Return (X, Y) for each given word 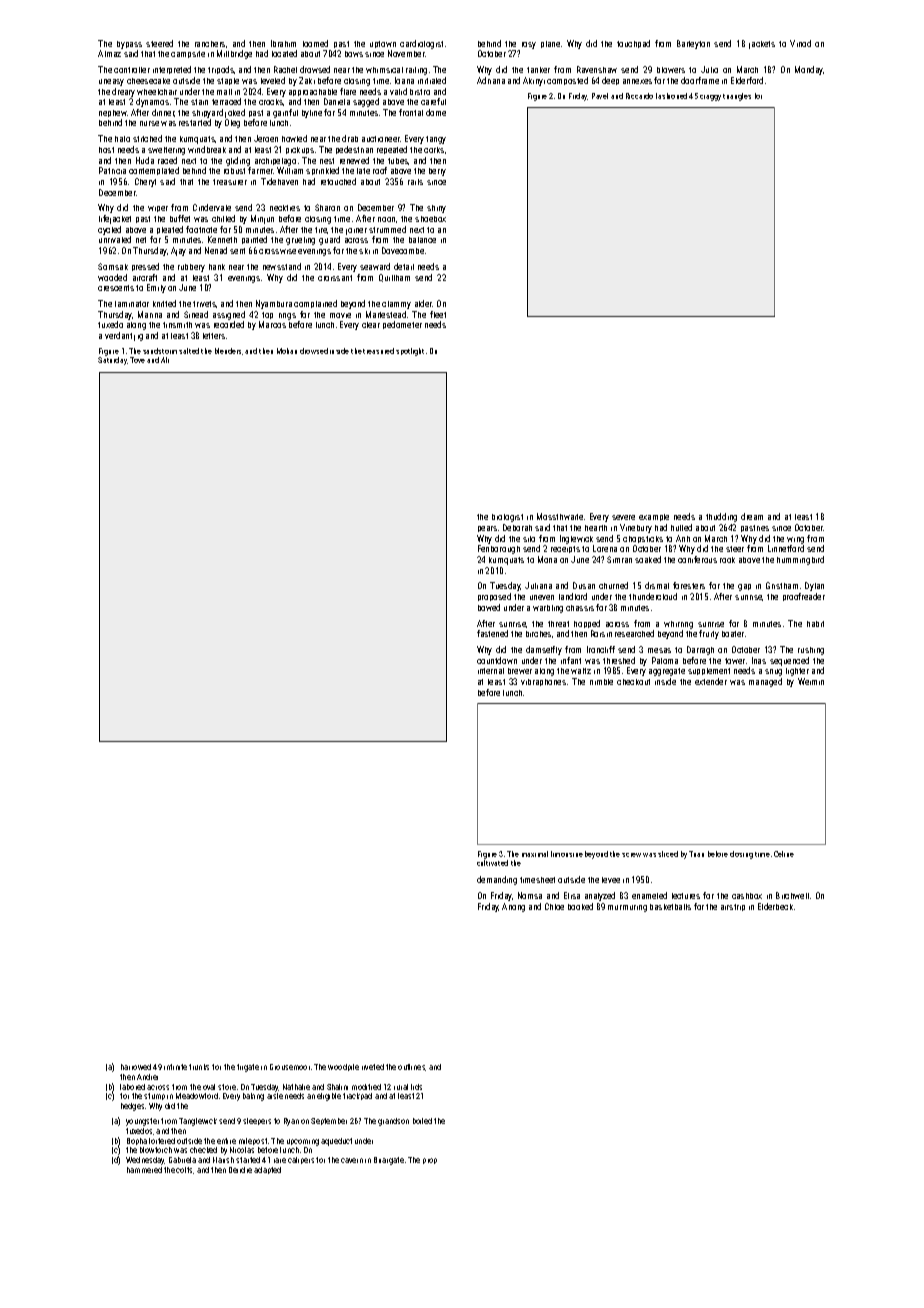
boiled (422, 1121)
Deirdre (240, 1170)
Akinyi (534, 81)
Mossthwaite (560, 516)
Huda (145, 160)
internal (491, 671)
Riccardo (639, 96)
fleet (438, 314)
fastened (492, 633)
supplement (709, 671)
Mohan (287, 351)
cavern (352, 1160)
